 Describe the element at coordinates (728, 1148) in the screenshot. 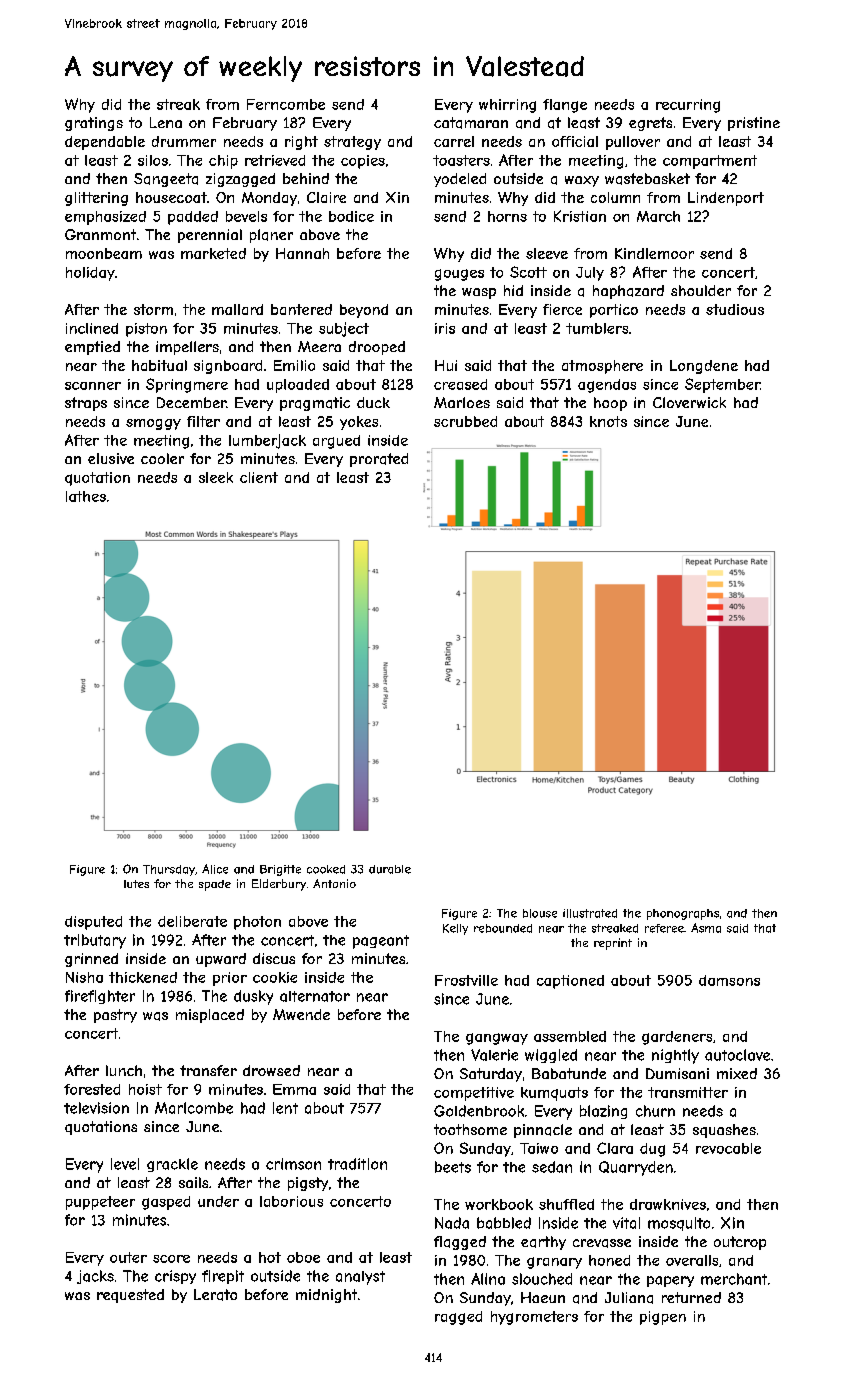

I see `revocable` at that location.
